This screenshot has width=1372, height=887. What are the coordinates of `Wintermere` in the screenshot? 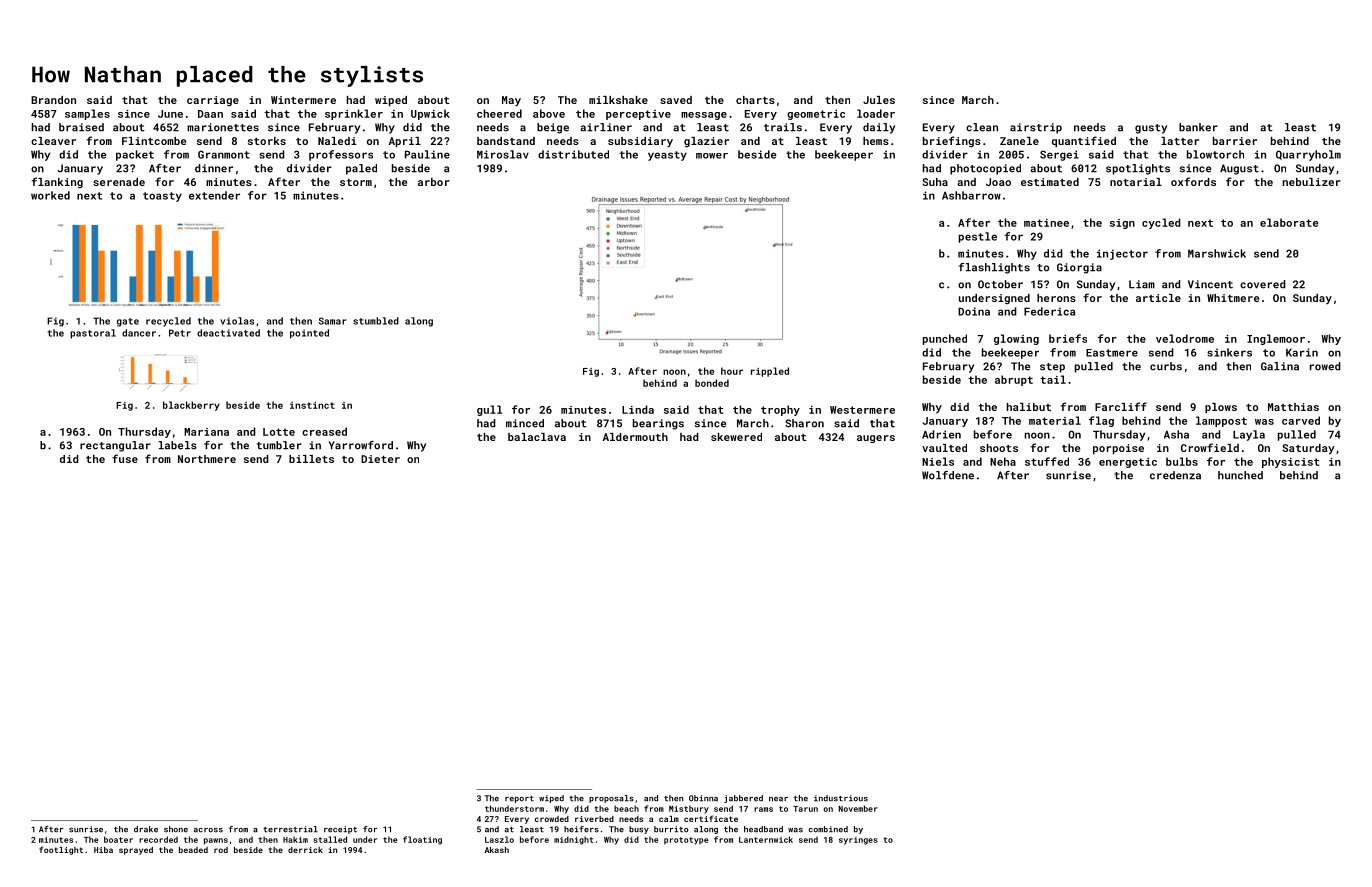 It's located at (303, 100).
